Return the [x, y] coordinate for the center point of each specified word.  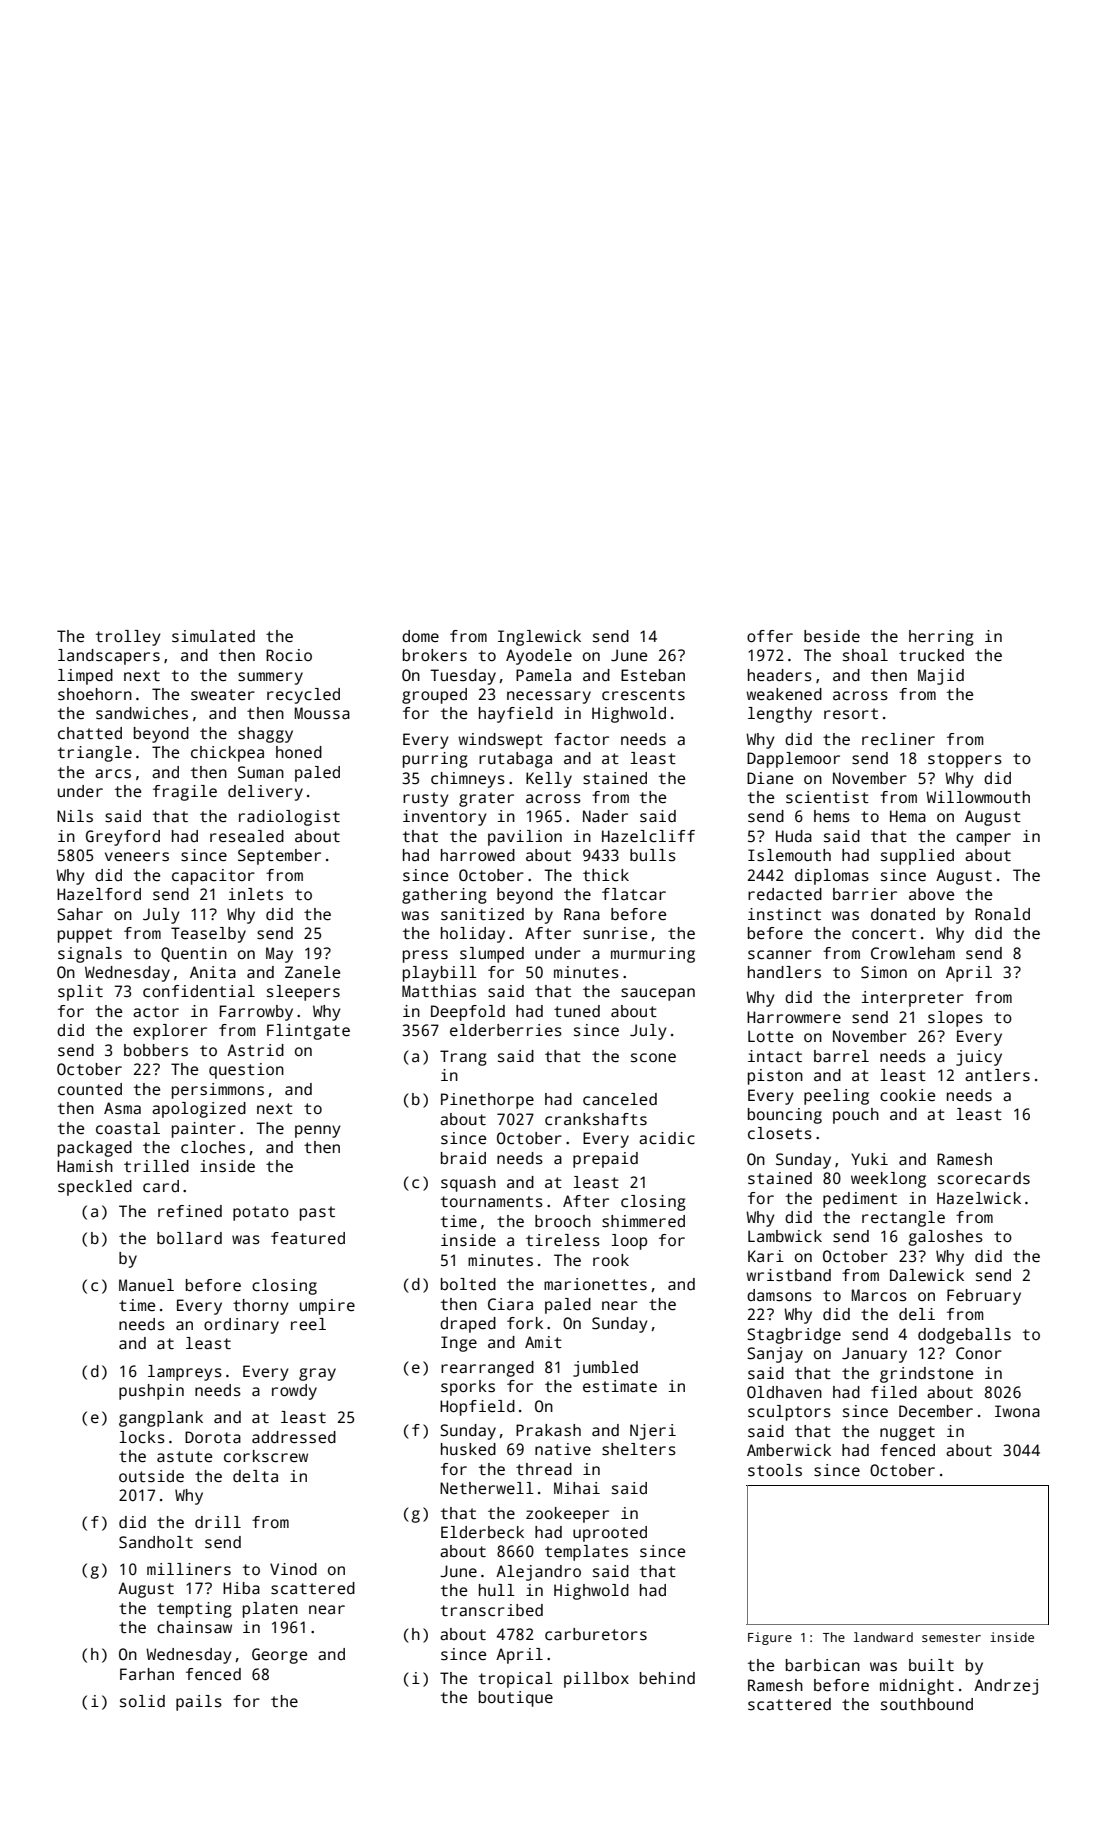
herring [941, 638]
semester [951, 1637]
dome [420, 636]
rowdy [294, 1392]
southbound [927, 1704]
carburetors [596, 1634]
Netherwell [487, 1488]
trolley [128, 638]
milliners [189, 1569]
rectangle [903, 1219]
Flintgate [308, 1032]
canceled [620, 1099]
